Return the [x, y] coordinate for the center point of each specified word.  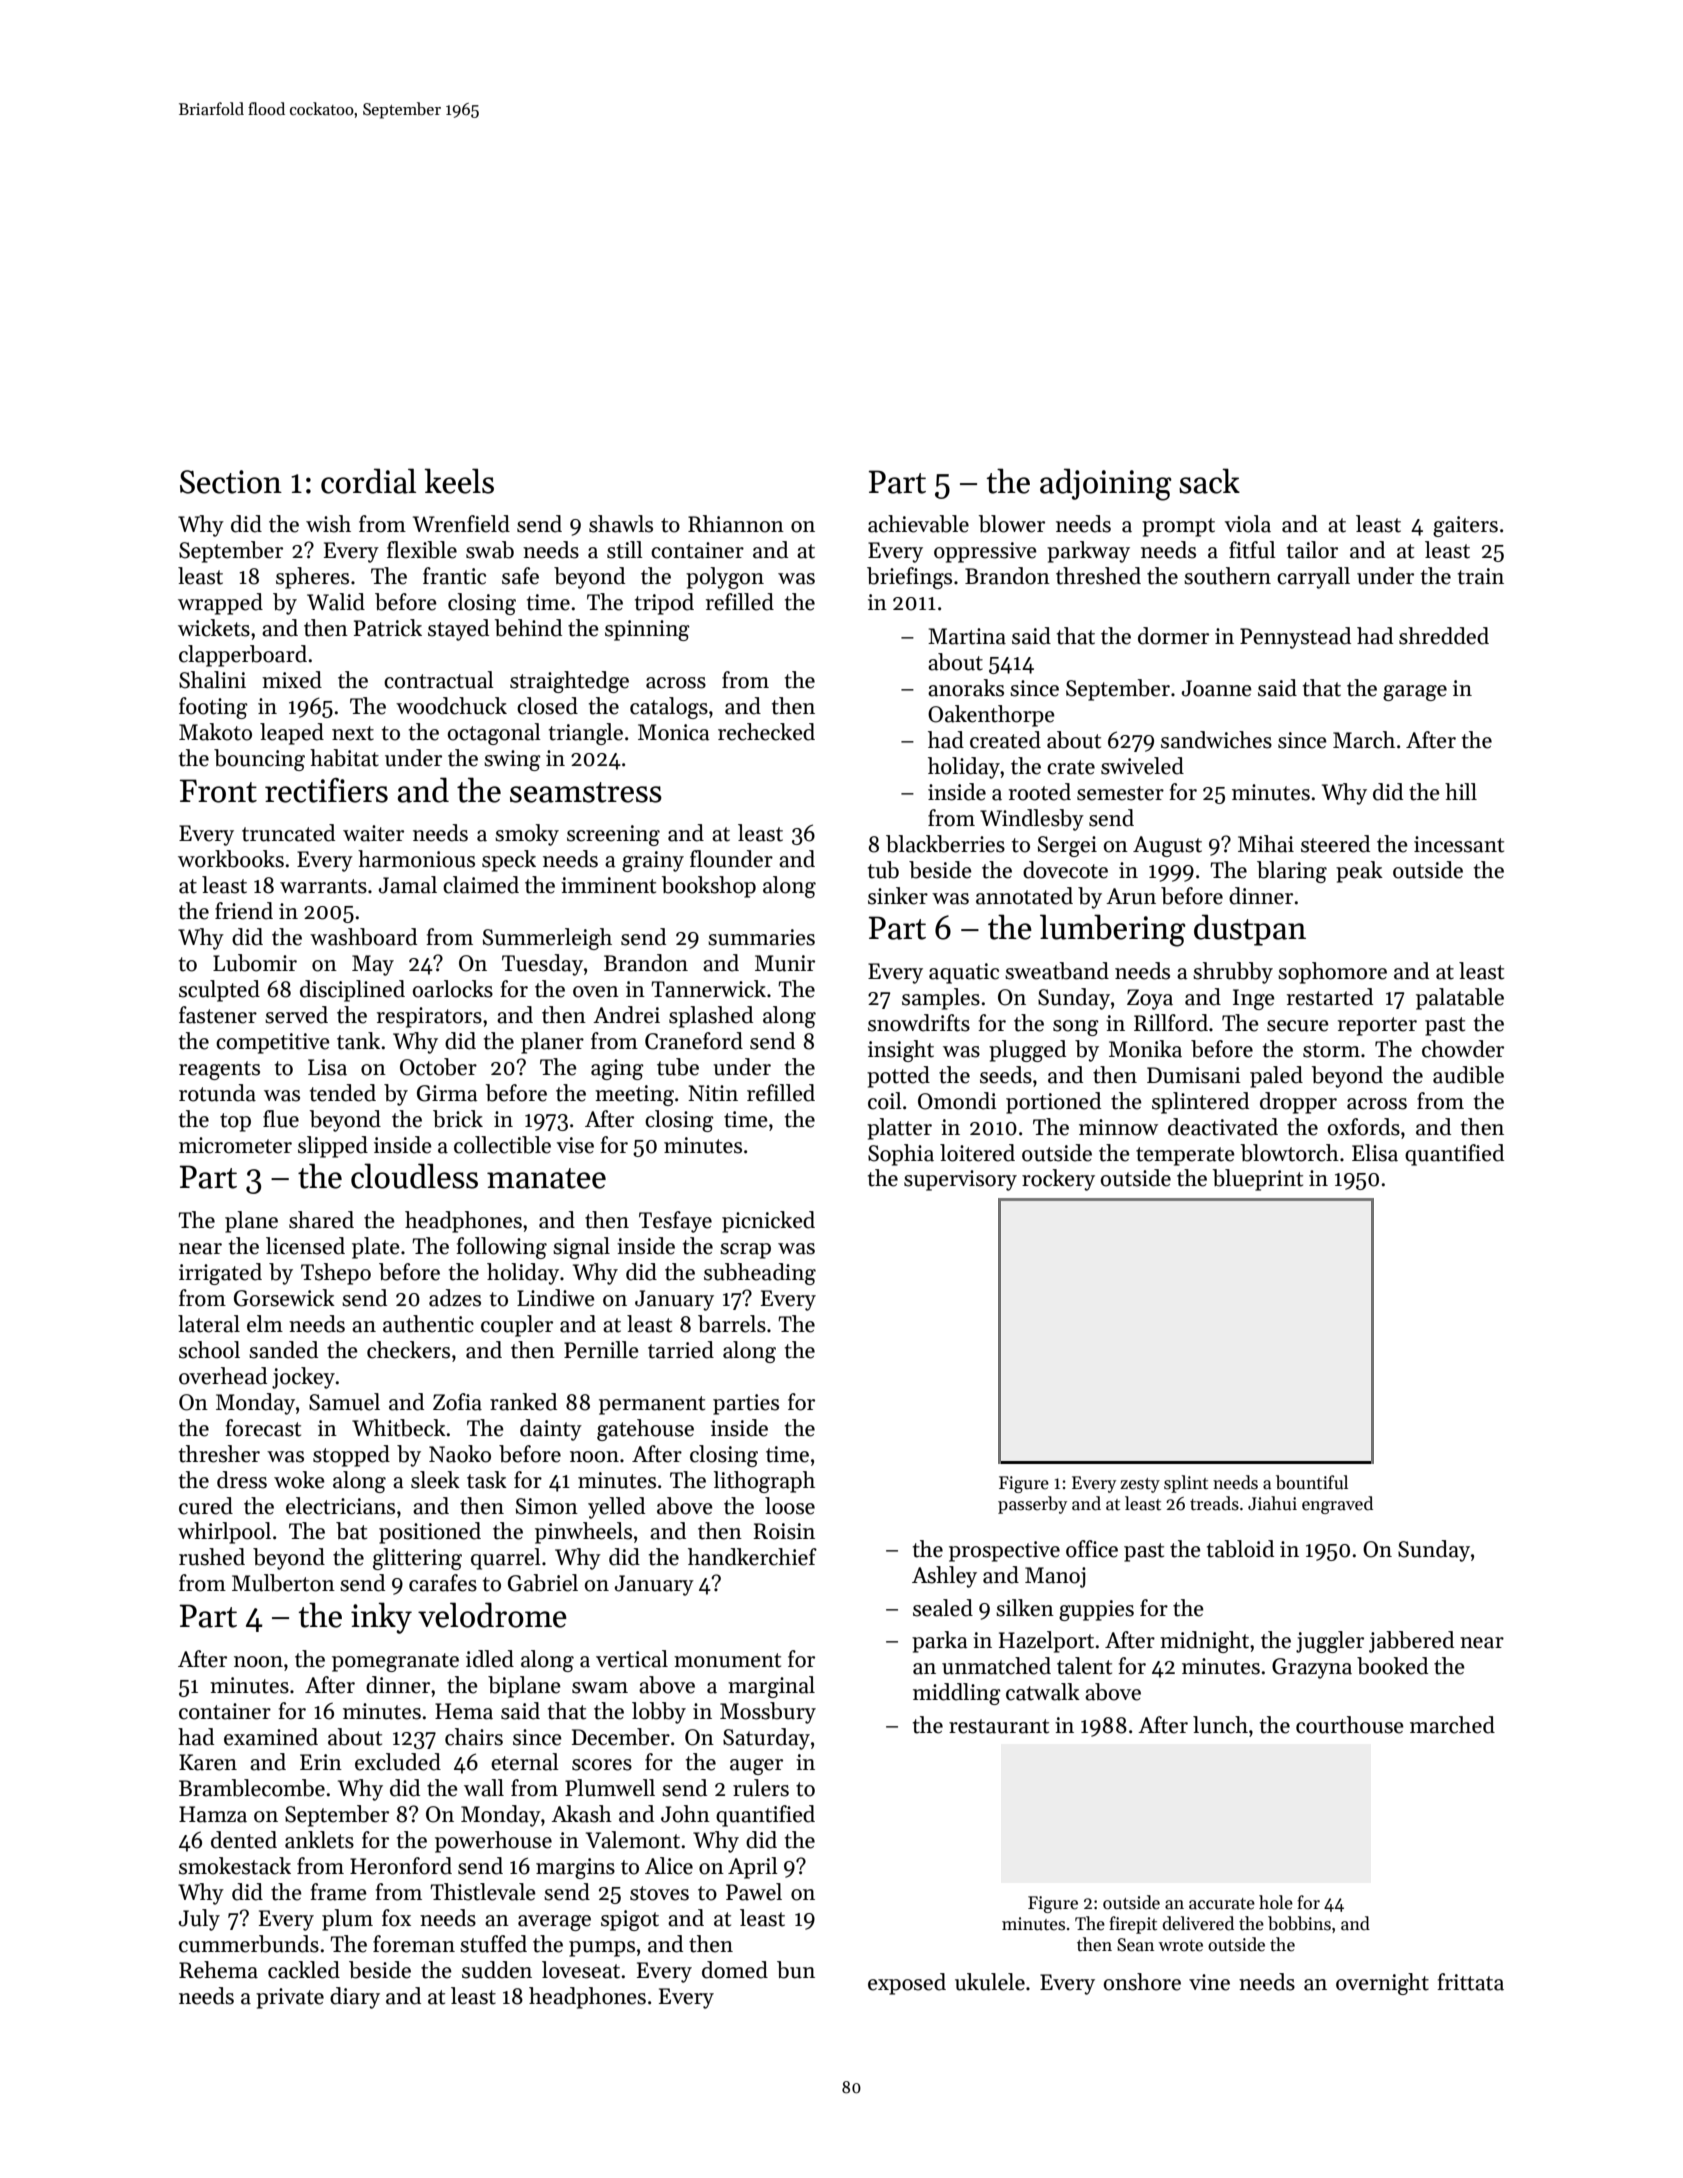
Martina [967, 636]
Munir [785, 963]
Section [231, 482]
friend [244, 911]
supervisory [960, 1180]
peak [1359, 872]
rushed [212, 1557]
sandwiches [1216, 740]
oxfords [1364, 1127]
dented [244, 1840]
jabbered [1411, 1642]
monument [727, 1660]
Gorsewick [284, 1298]
